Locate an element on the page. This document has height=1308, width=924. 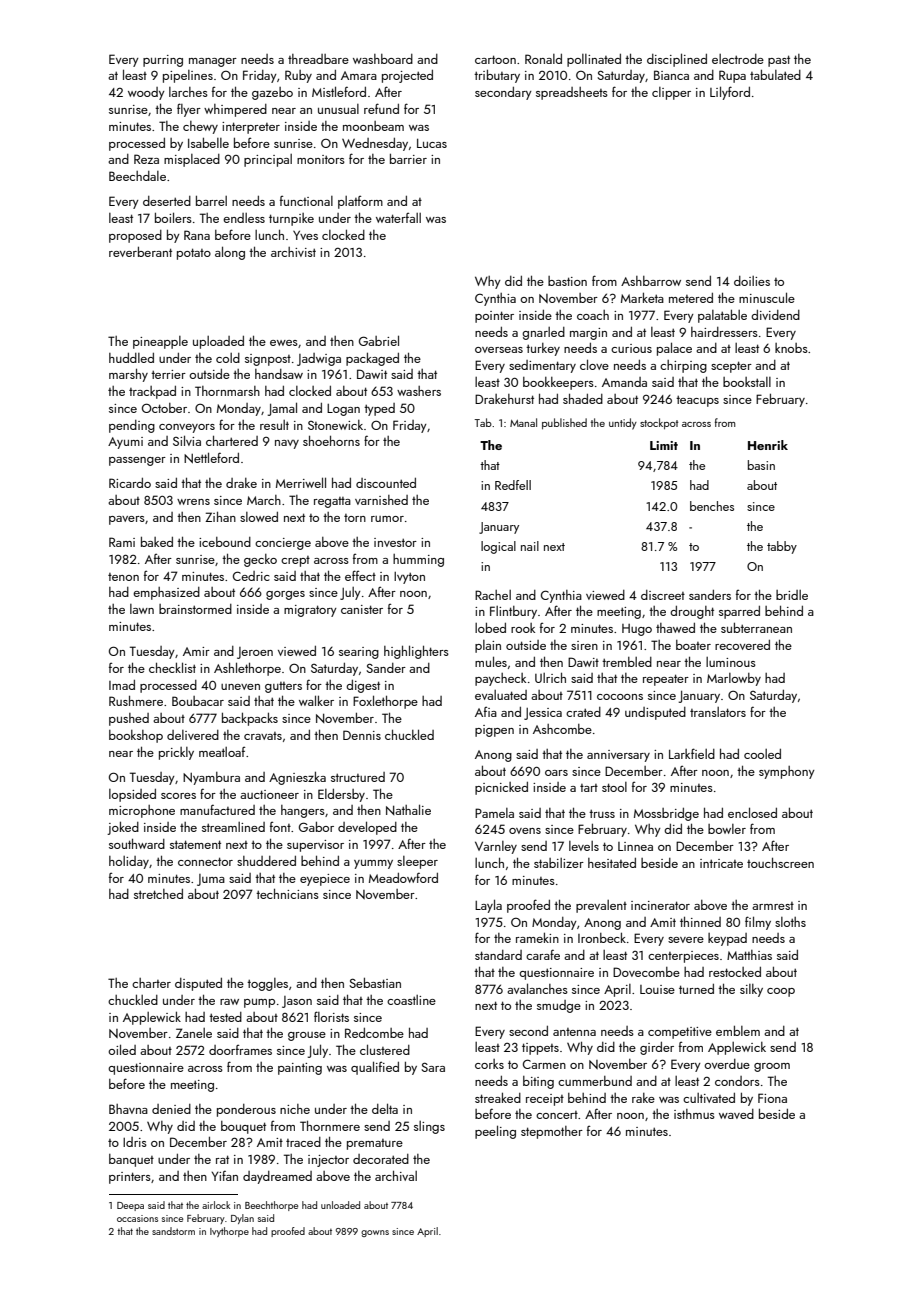
pushed is located at coordinates (129, 719).
